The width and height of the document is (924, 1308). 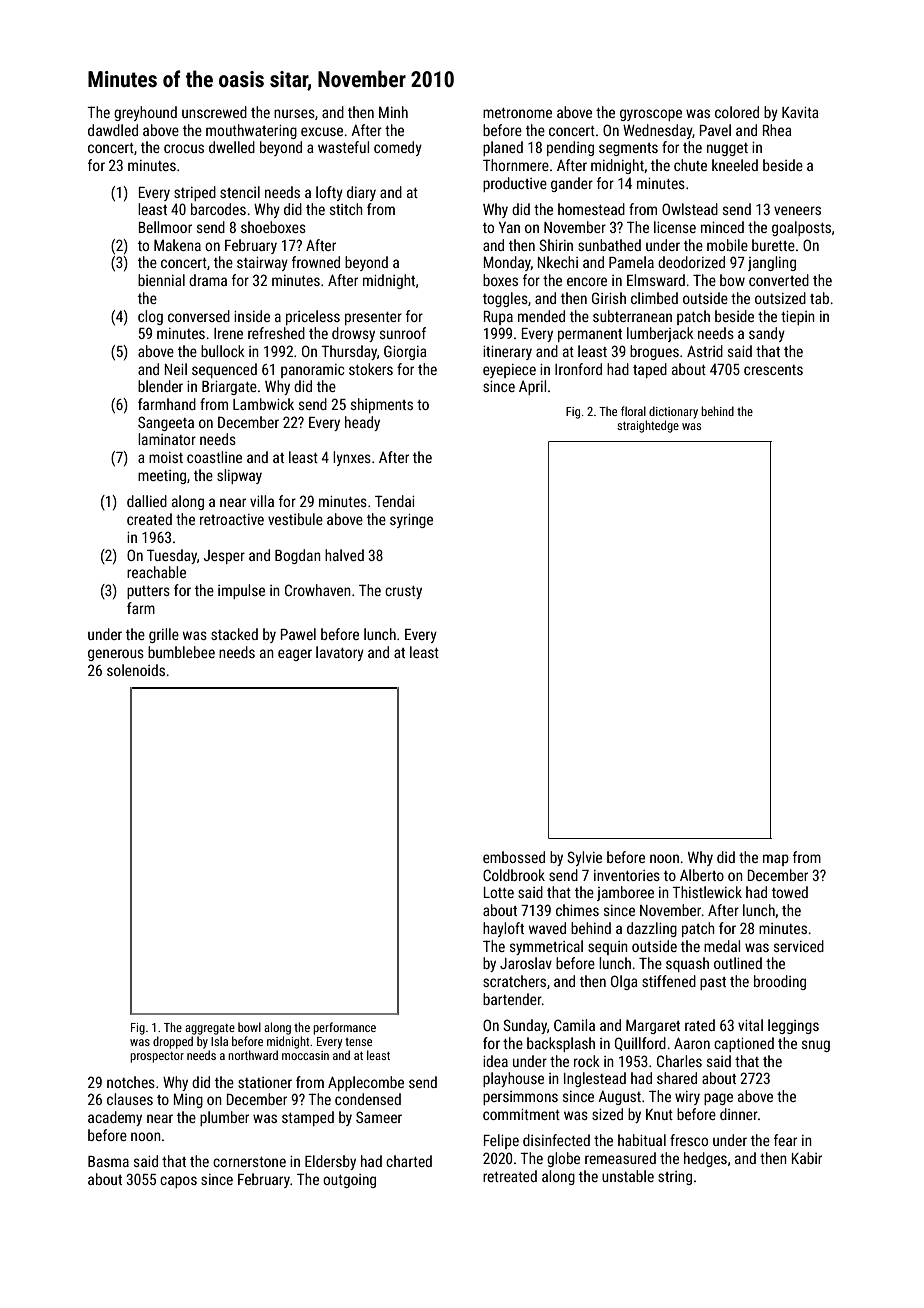 What do you see at coordinates (184, 148) in the document?
I see `crocus` at bounding box center [184, 148].
